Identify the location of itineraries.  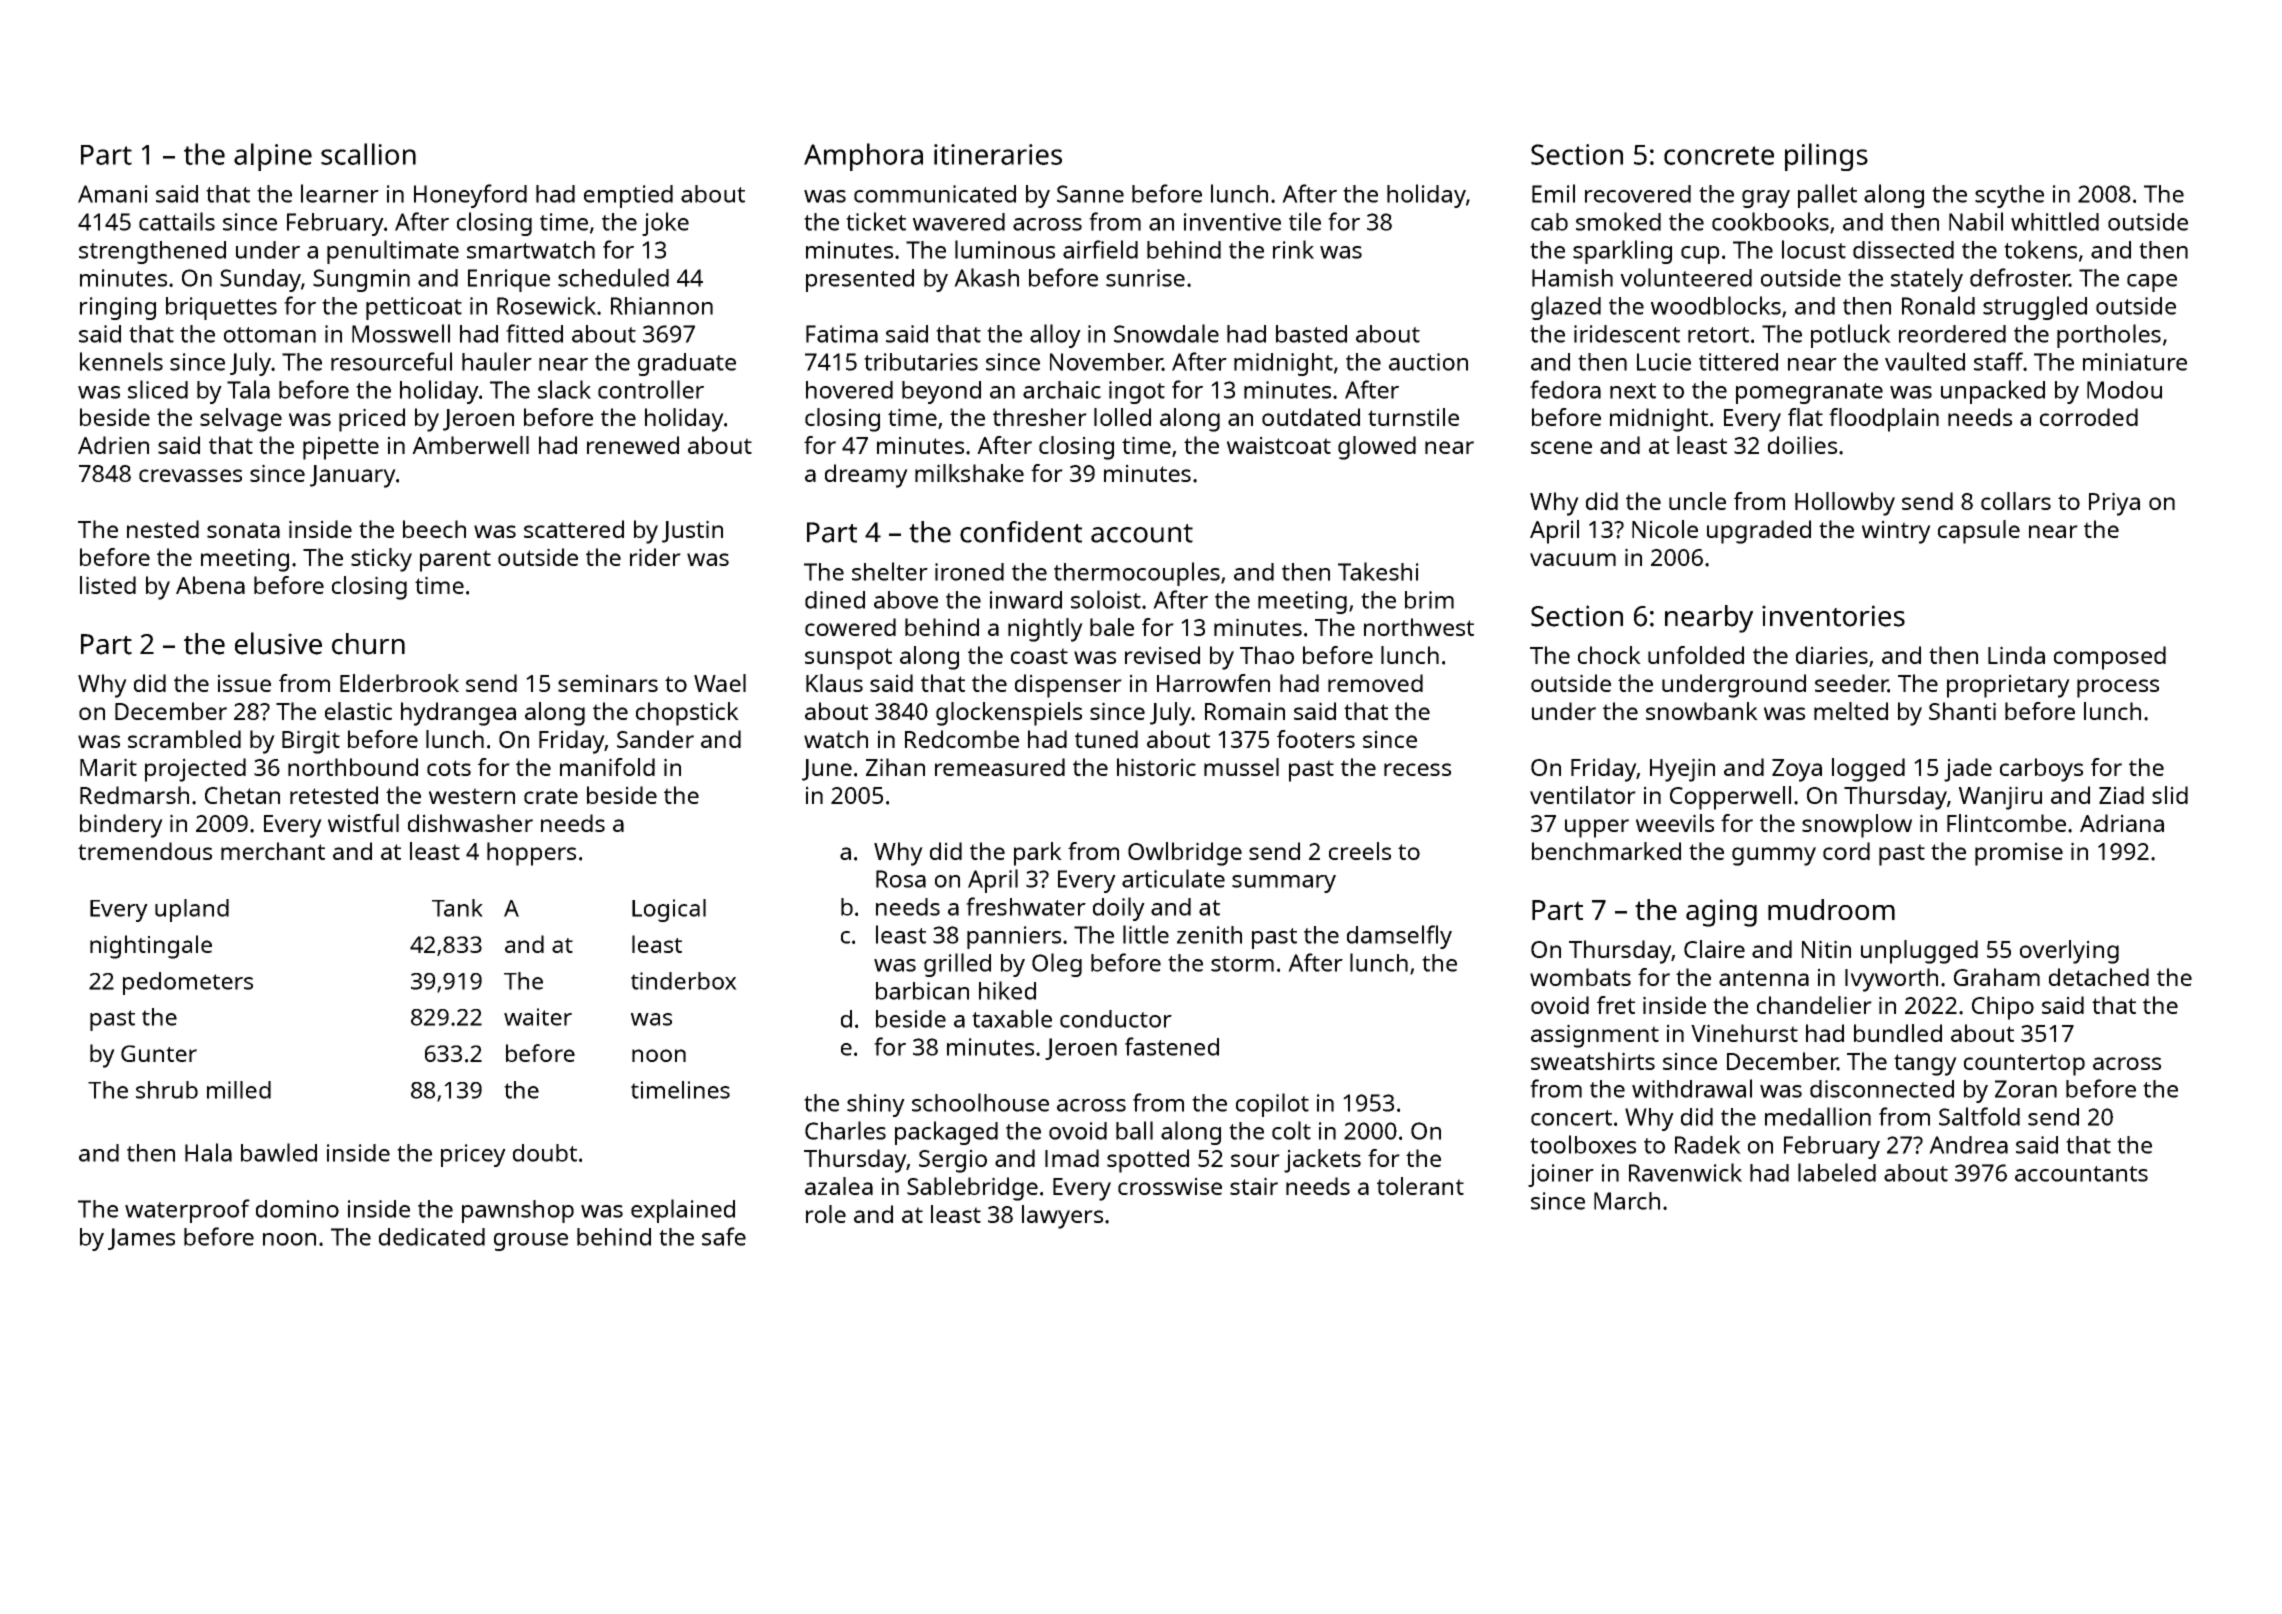
(998, 154).
